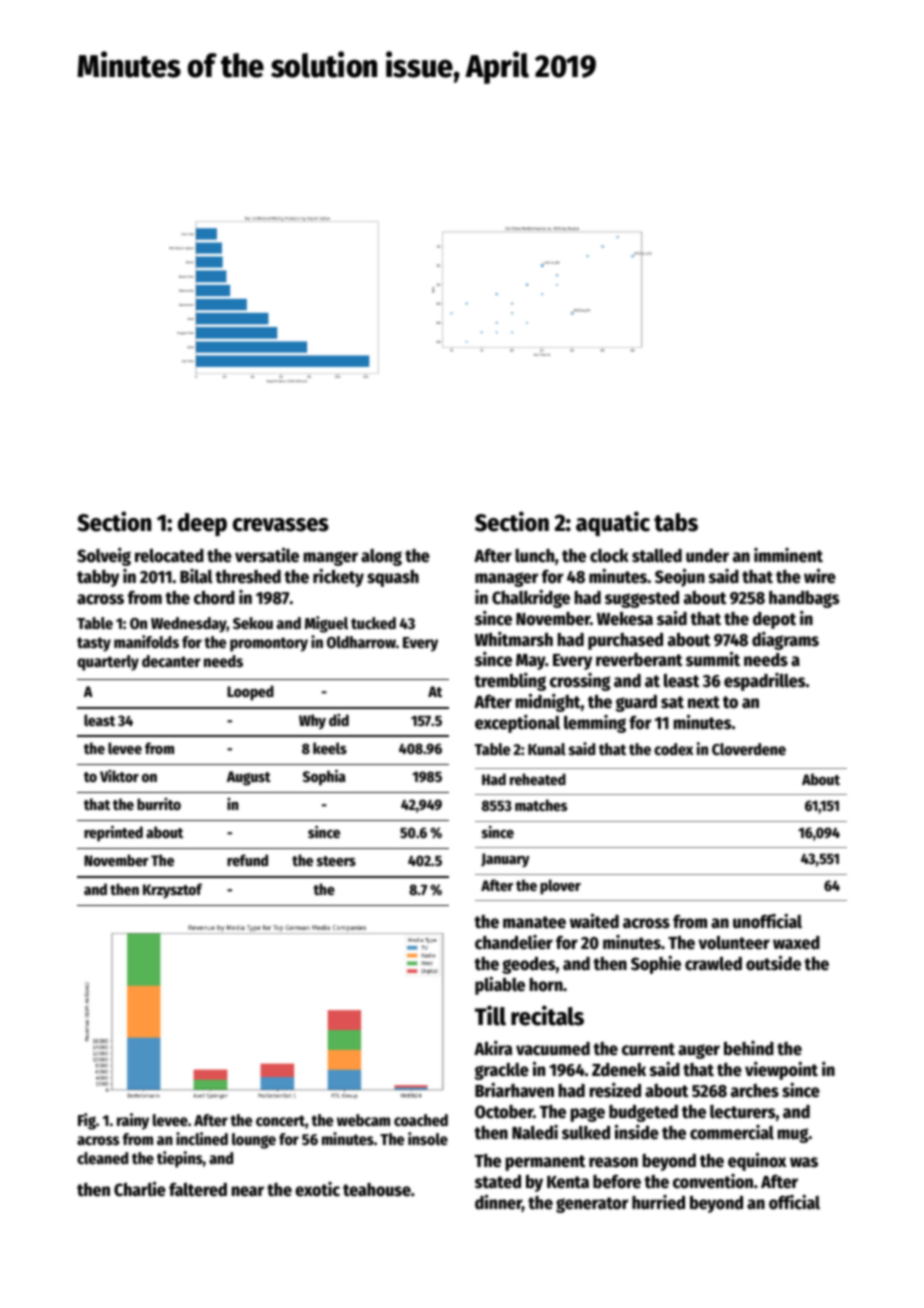 Image resolution: width=924 pixels, height=1308 pixels. What do you see at coordinates (312, 722) in the screenshot?
I see `Why` at bounding box center [312, 722].
